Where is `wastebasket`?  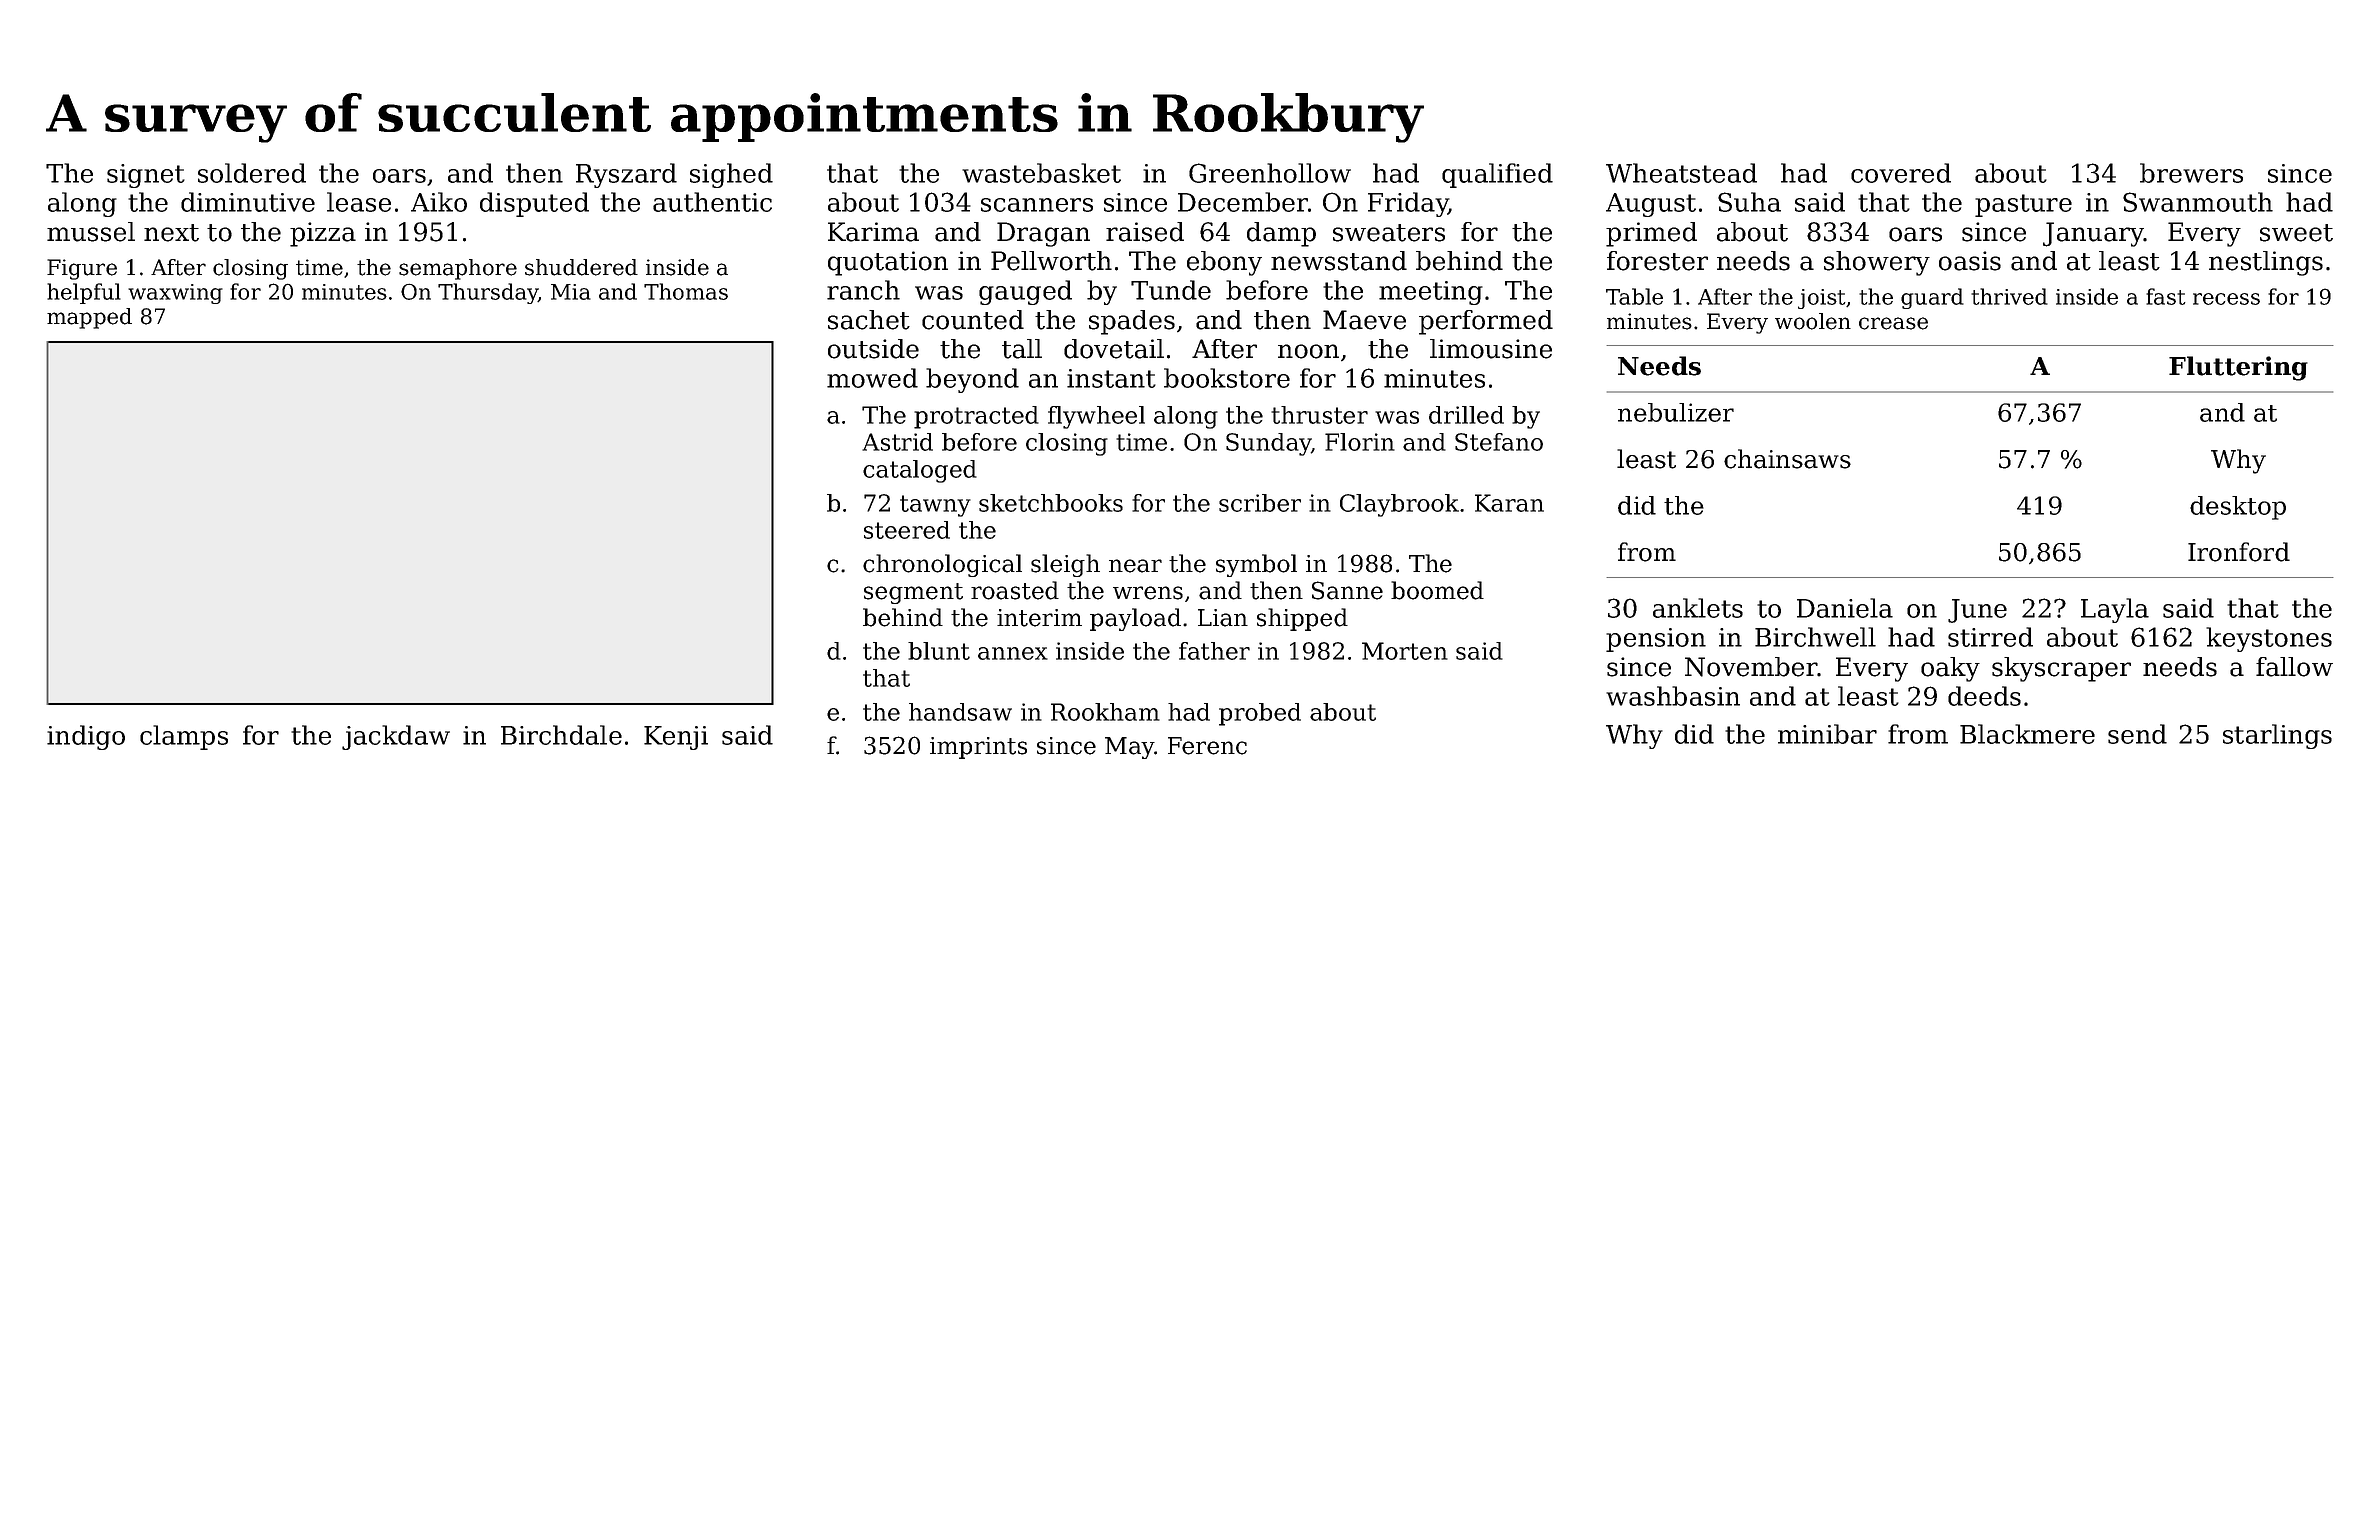
wastebasket is located at coordinates (1041, 173).
